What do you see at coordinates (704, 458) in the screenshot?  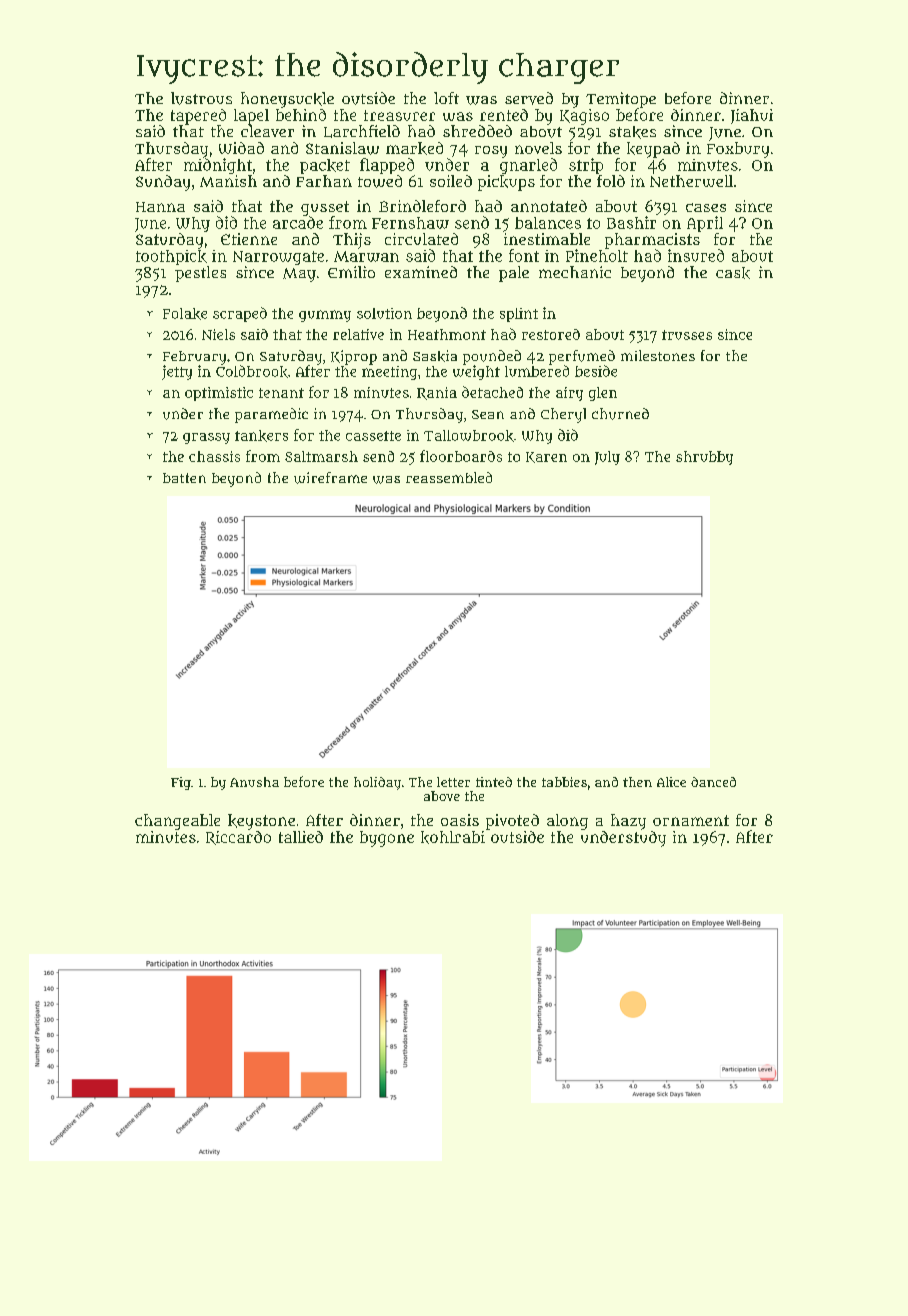 I see `shrubby` at bounding box center [704, 458].
